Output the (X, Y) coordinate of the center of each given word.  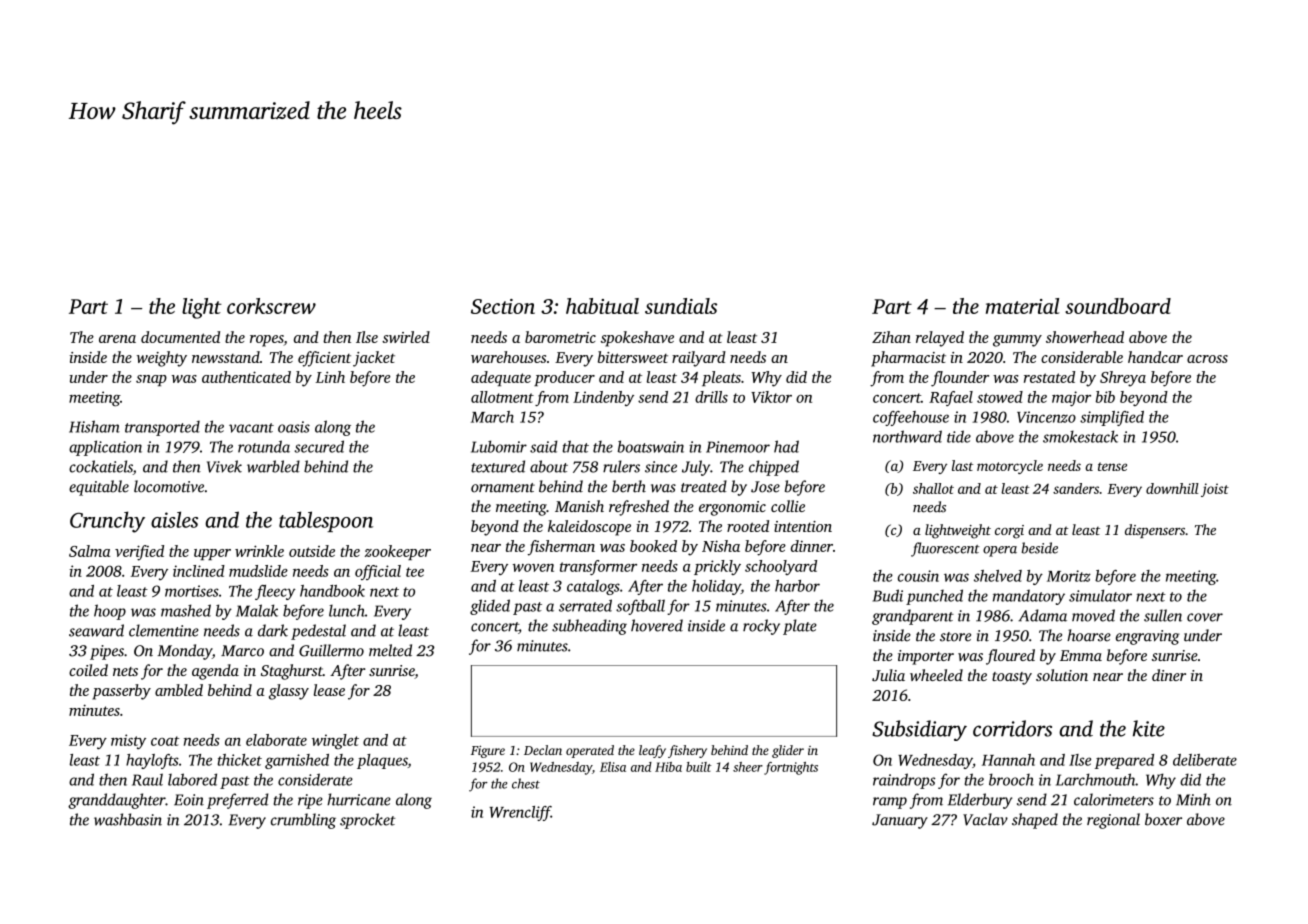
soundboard (1118, 306)
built (698, 767)
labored (192, 779)
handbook (332, 591)
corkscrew (271, 306)
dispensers (1155, 531)
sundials (681, 306)
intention (803, 526)
